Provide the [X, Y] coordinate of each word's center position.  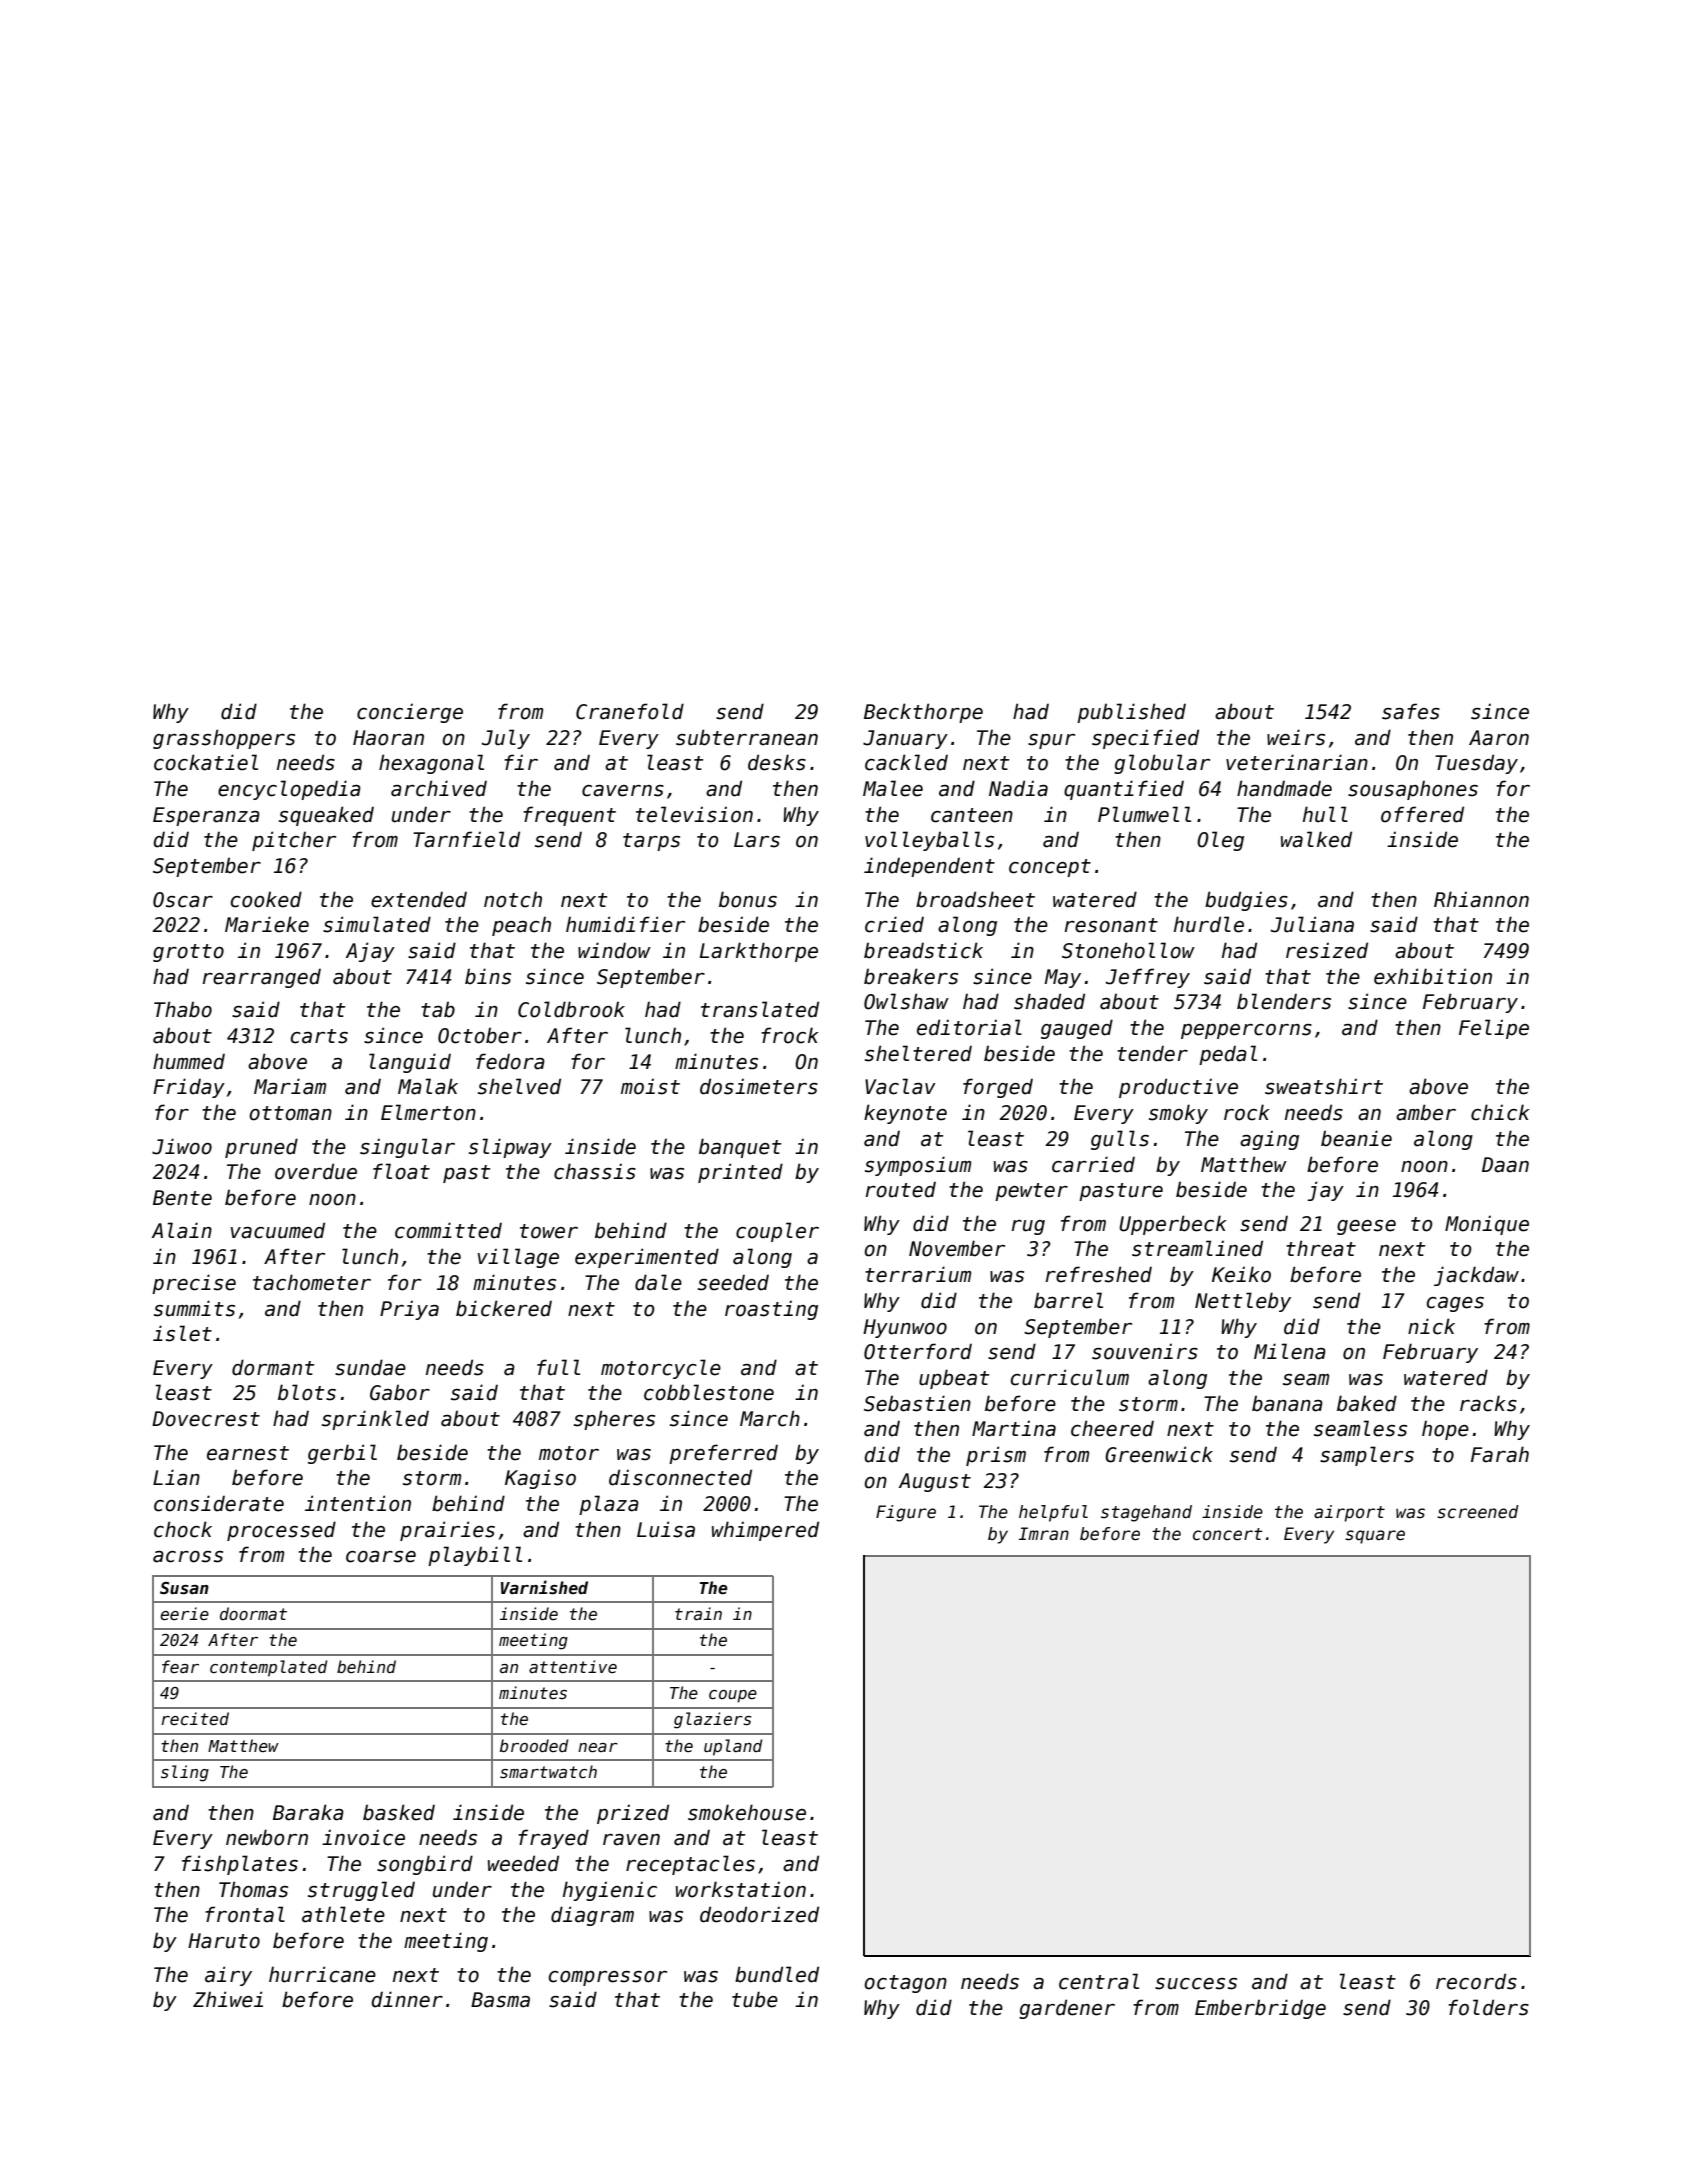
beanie [1356, 1138]
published [1131, 713]
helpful [1053, 1513]
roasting [771, 1310]
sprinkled [375, 1420]
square [1375, 1537]
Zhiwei [228, 1999]
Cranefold [630, 711]
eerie [184, 1613]
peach [521, 926]
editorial [969, 1027]
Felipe [1494, 1029]
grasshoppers [224, 739]
